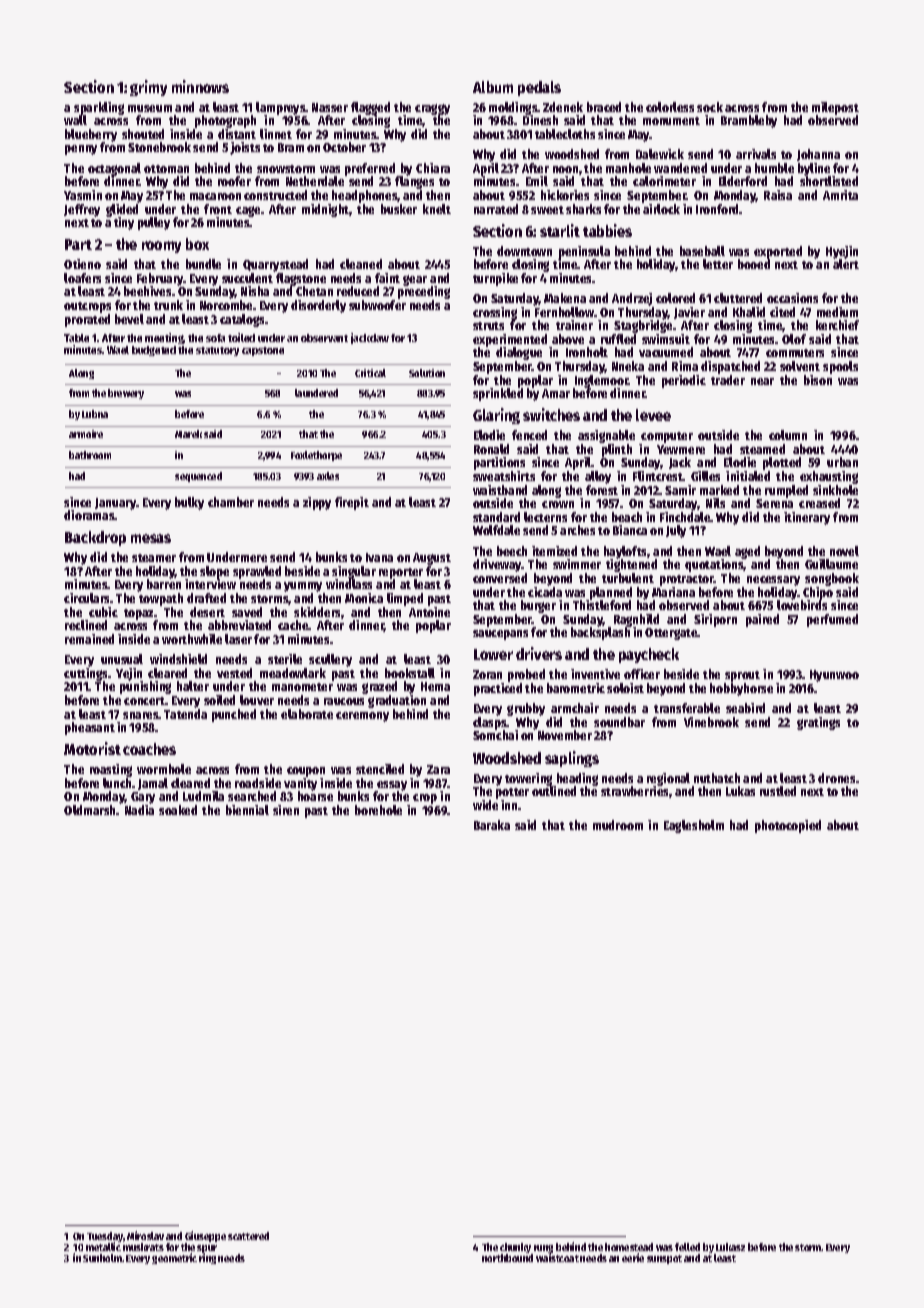  Describe the element at coordinates (524, 251) in the page. I see `downtown` at that location.
